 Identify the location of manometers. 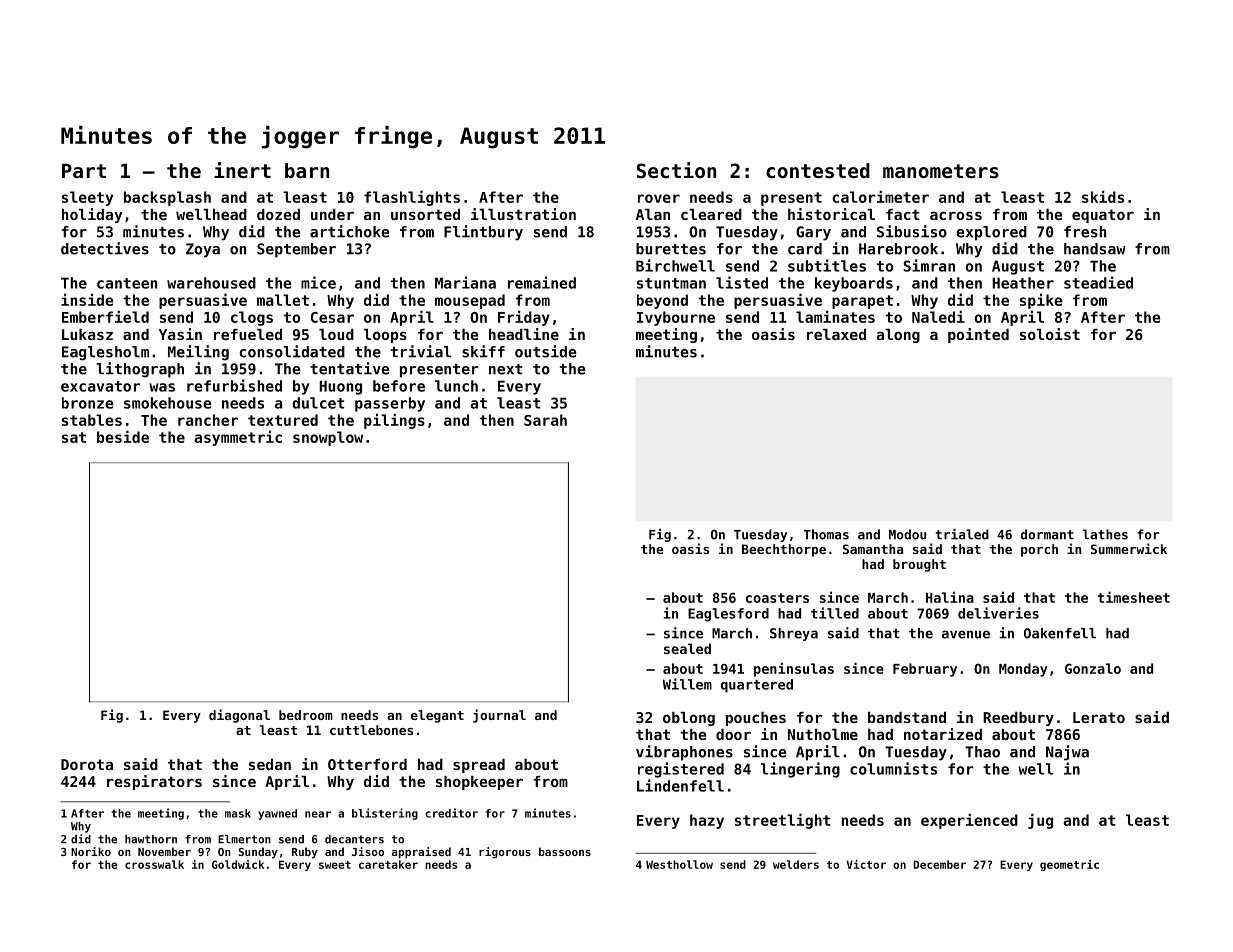
(941, 171).
